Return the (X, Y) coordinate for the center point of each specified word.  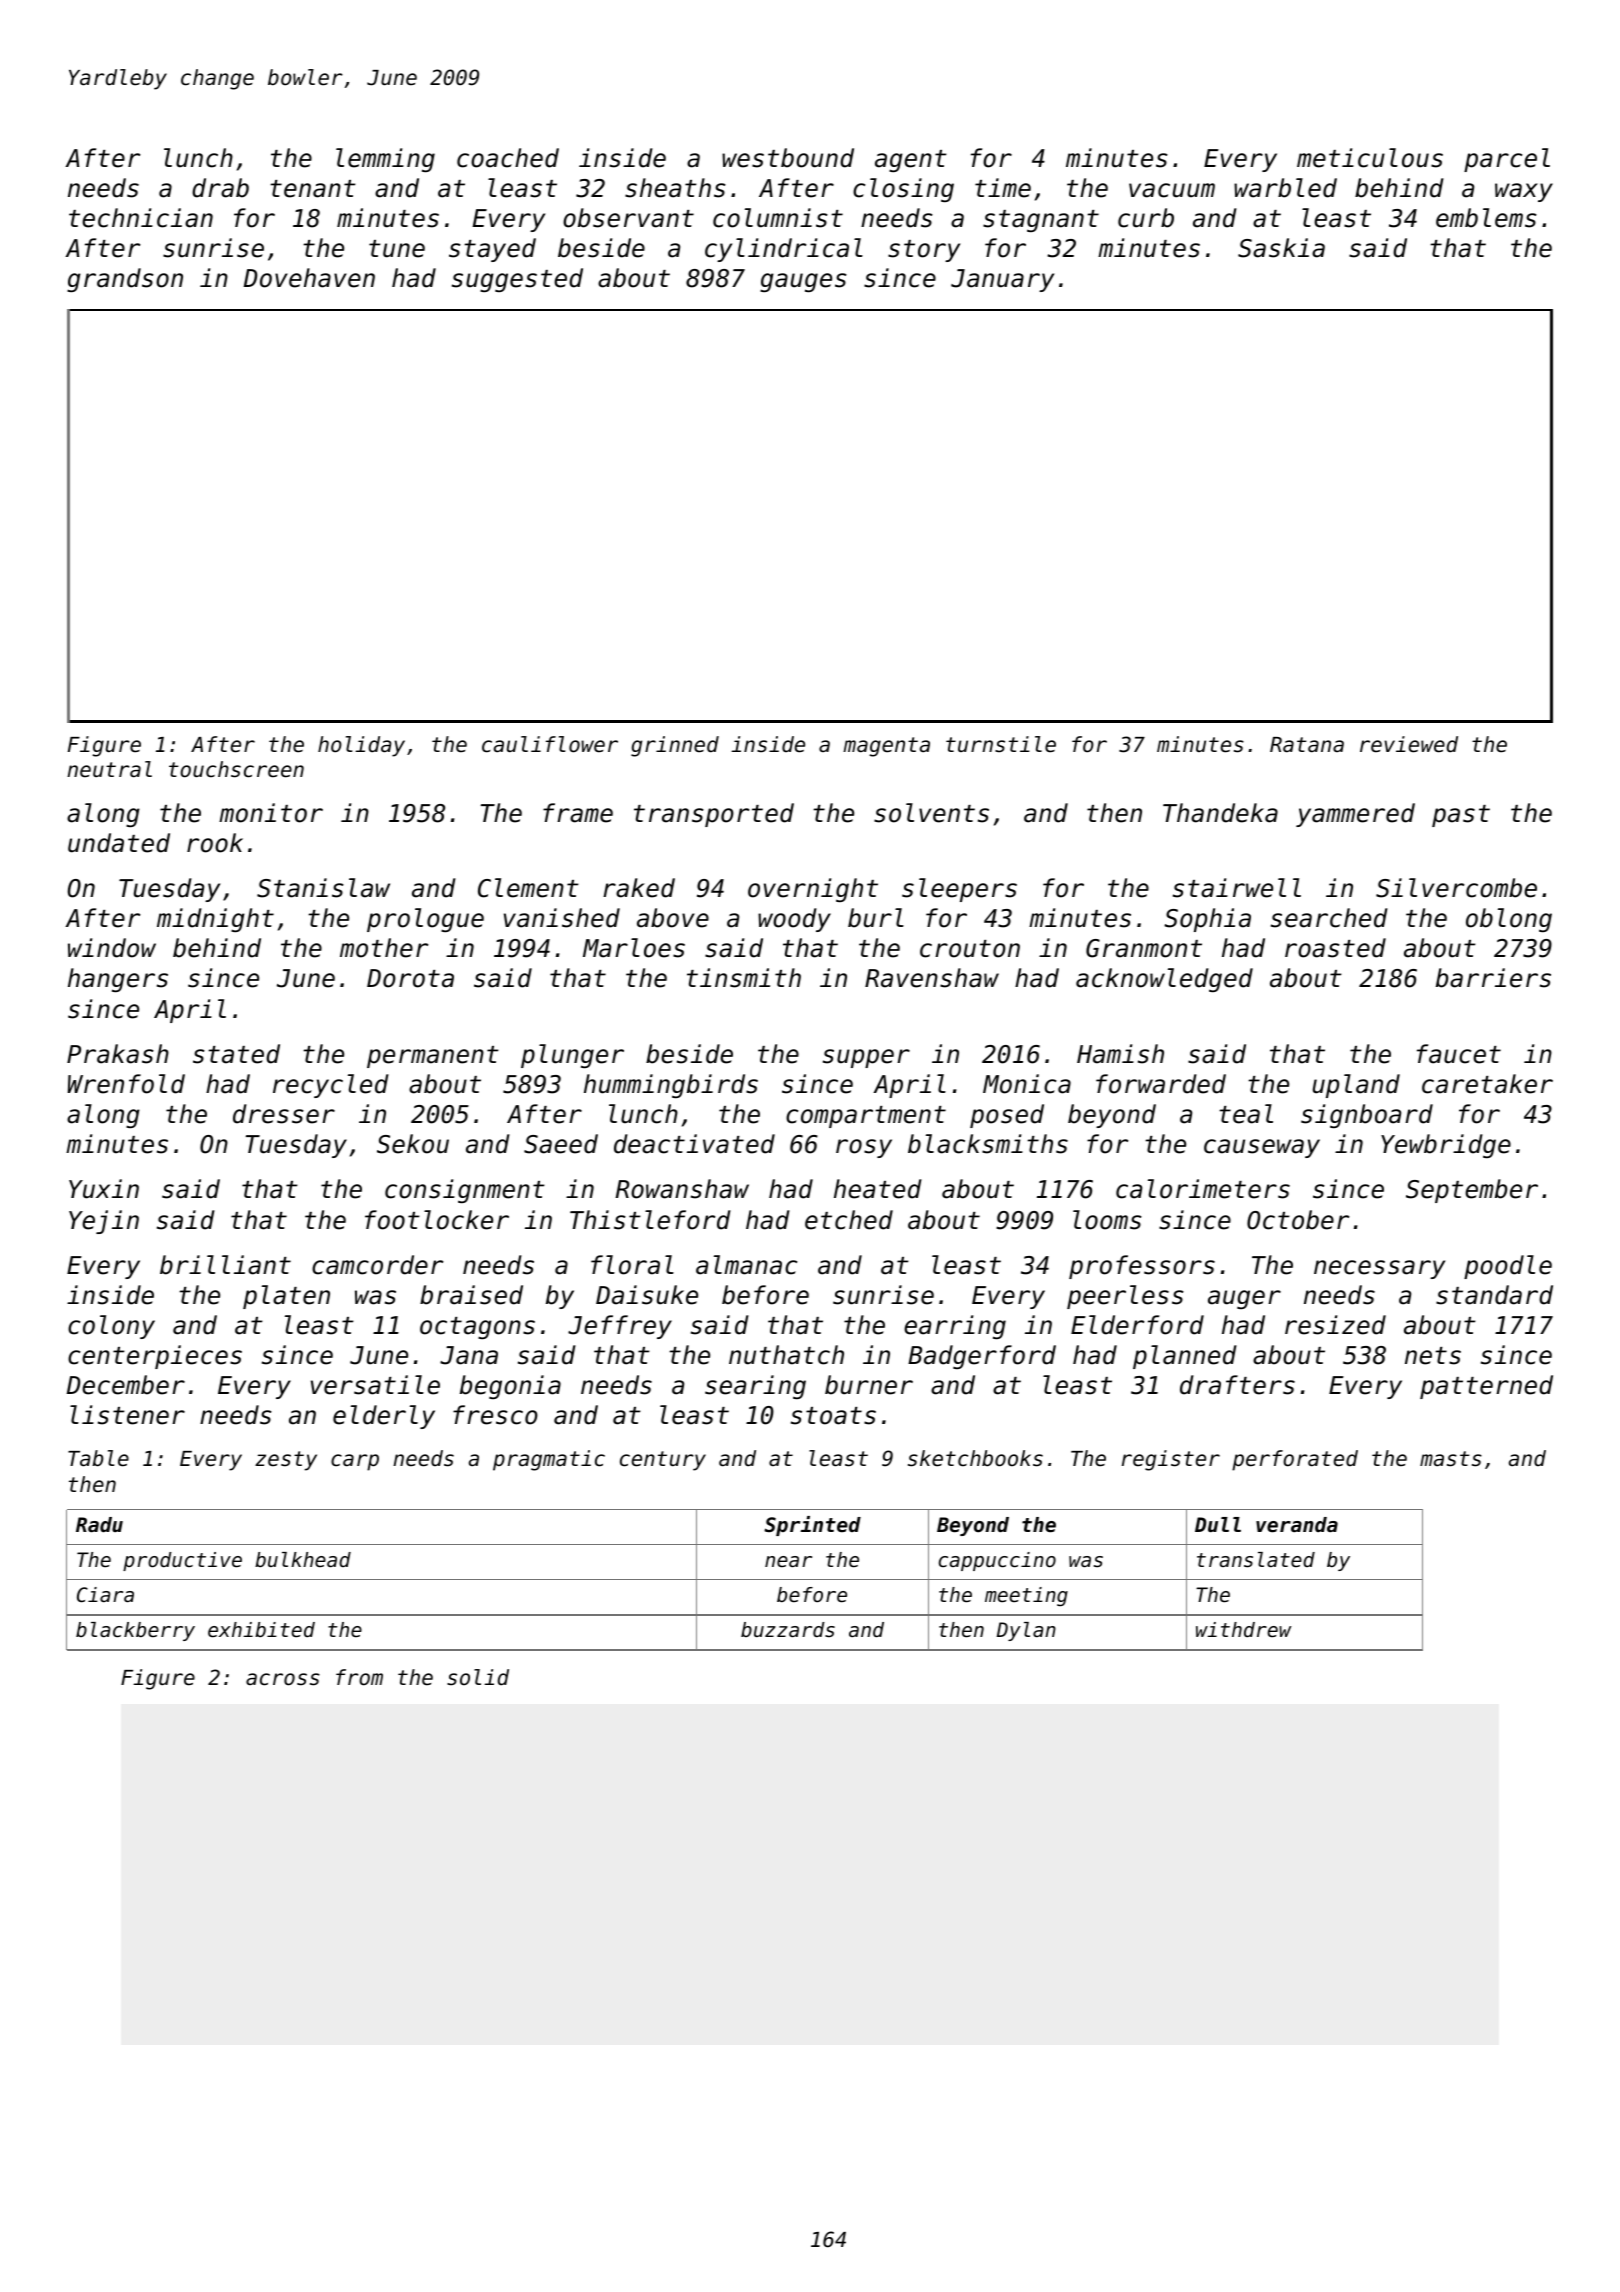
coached (508, 158)
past (1461, 816)
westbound (788, 158)
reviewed (1409, 744)
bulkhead (303, 1560)
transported (714, 815)
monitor (271, 813)
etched (849, 1220)
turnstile (1001, 744)
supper (866, 1058)
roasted (1335, 948)
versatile (375, 1385)
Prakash (118, 1054)
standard (1494, 1295)
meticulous (1370, 158)
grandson (125, 280)
